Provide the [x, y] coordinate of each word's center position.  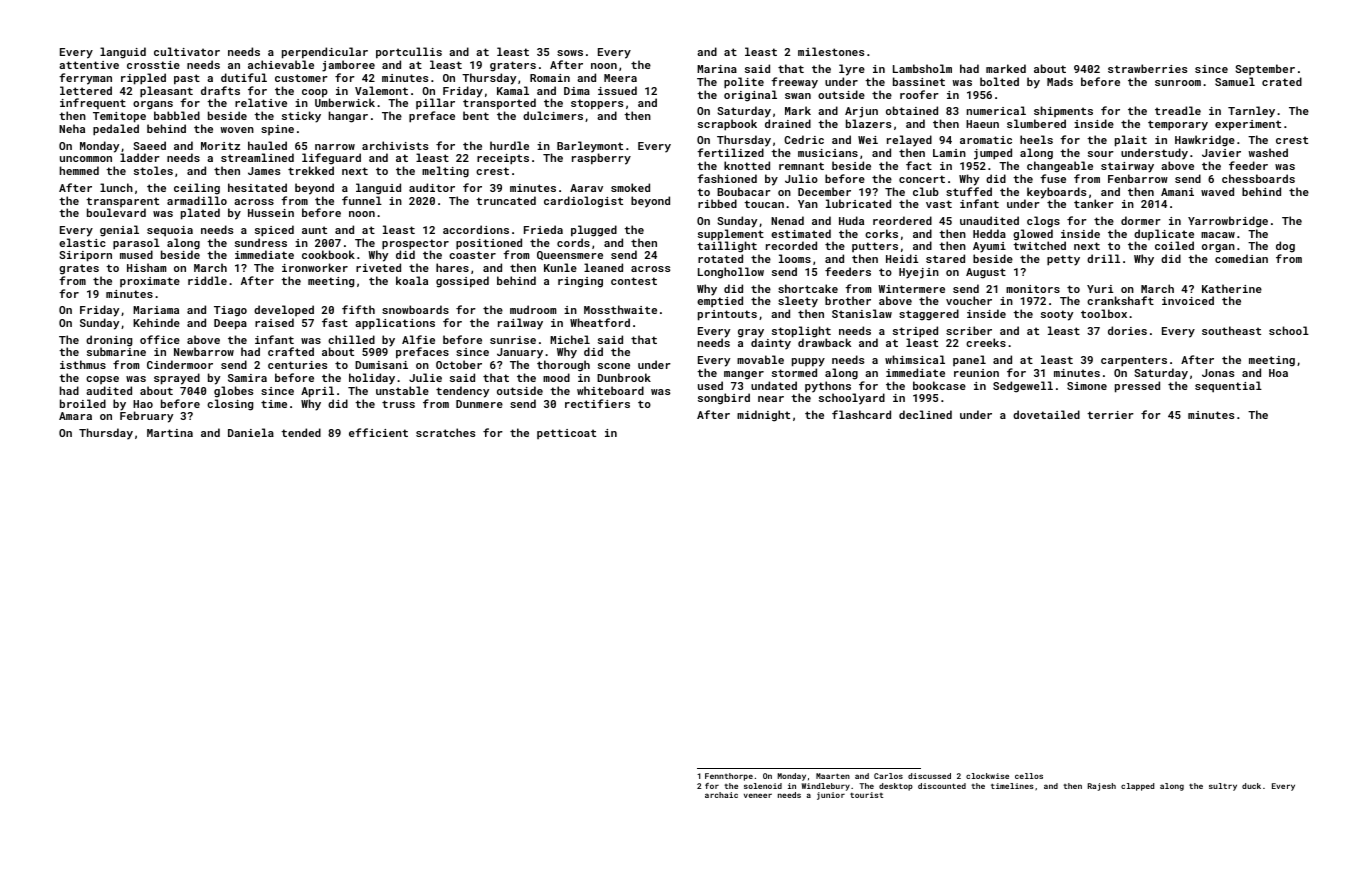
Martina [170, 433]
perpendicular [325, 53]
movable [760, 359]
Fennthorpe [729, 777]
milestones [831, 51]
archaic [721, 795]
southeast [1231, 330]
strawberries [1147, 68]
